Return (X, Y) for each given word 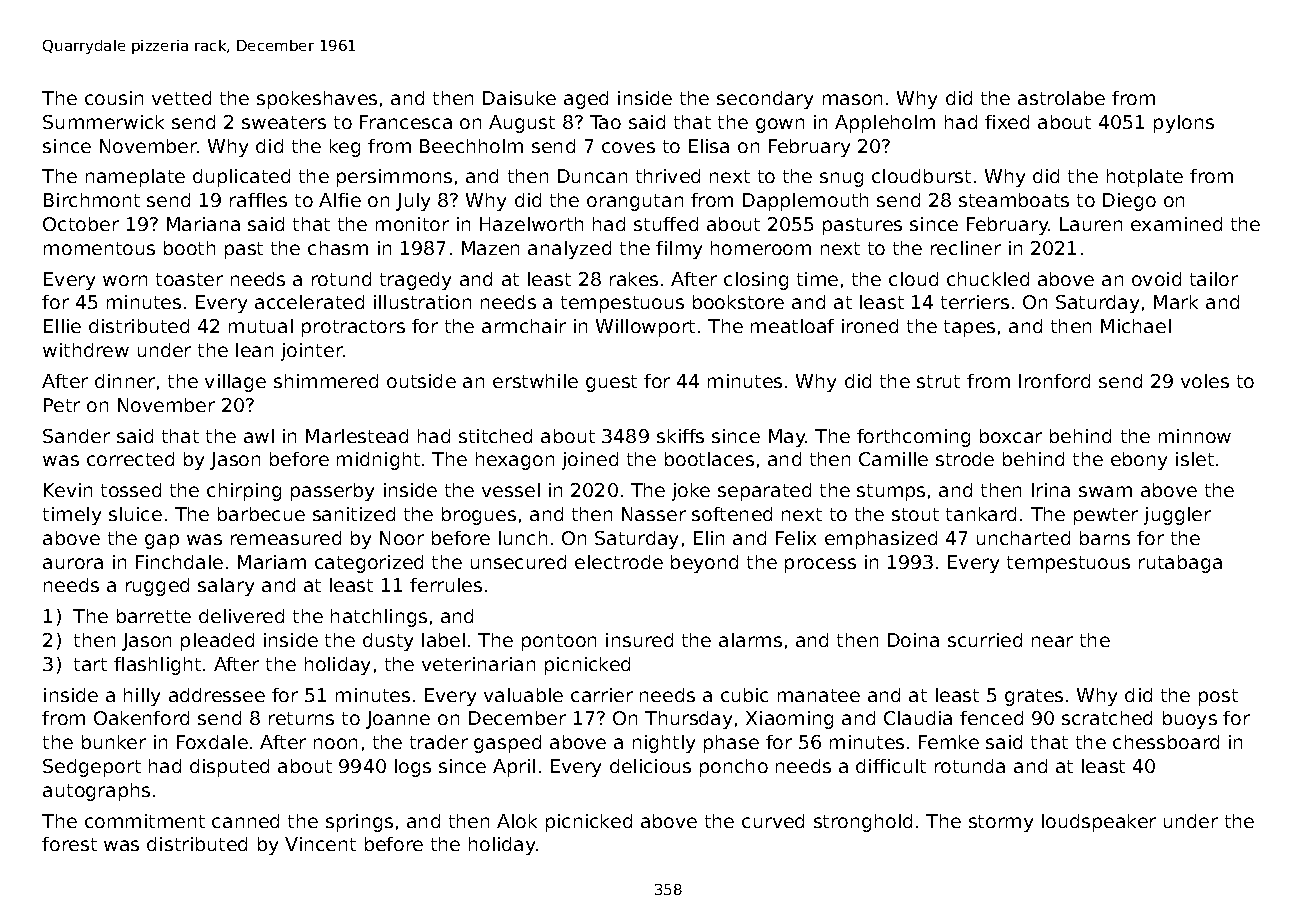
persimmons (394, 178)
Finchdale (179, 562)
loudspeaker (1099, 823)
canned (245, 821)
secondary (765, 100)
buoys (1190, 720)
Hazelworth (531, 224)
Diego (1129, 202)
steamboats (1014, 200)
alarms (750, 640)
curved (773, 821)
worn (125, 280)
